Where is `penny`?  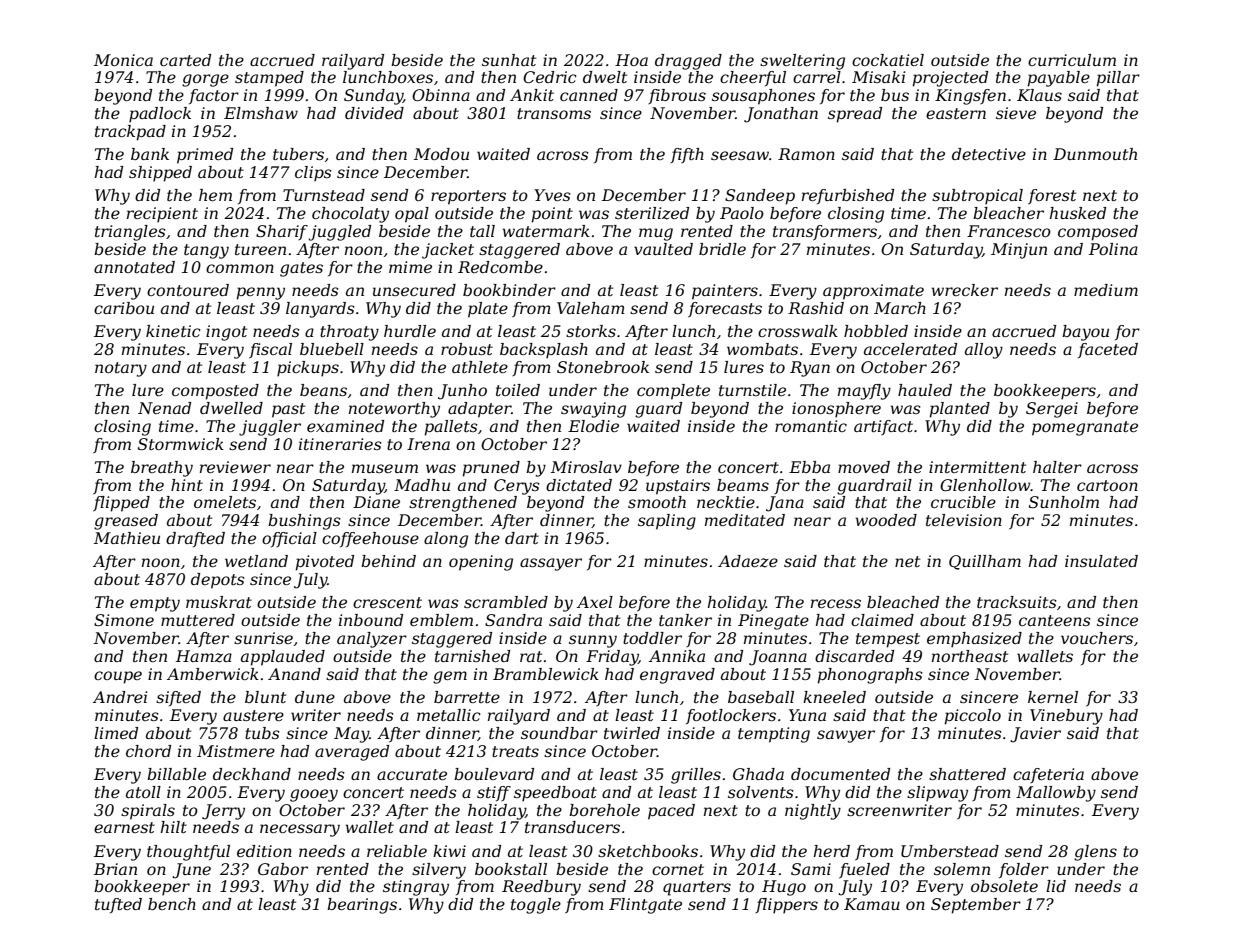 penny is located at coordinates (261, 293).
